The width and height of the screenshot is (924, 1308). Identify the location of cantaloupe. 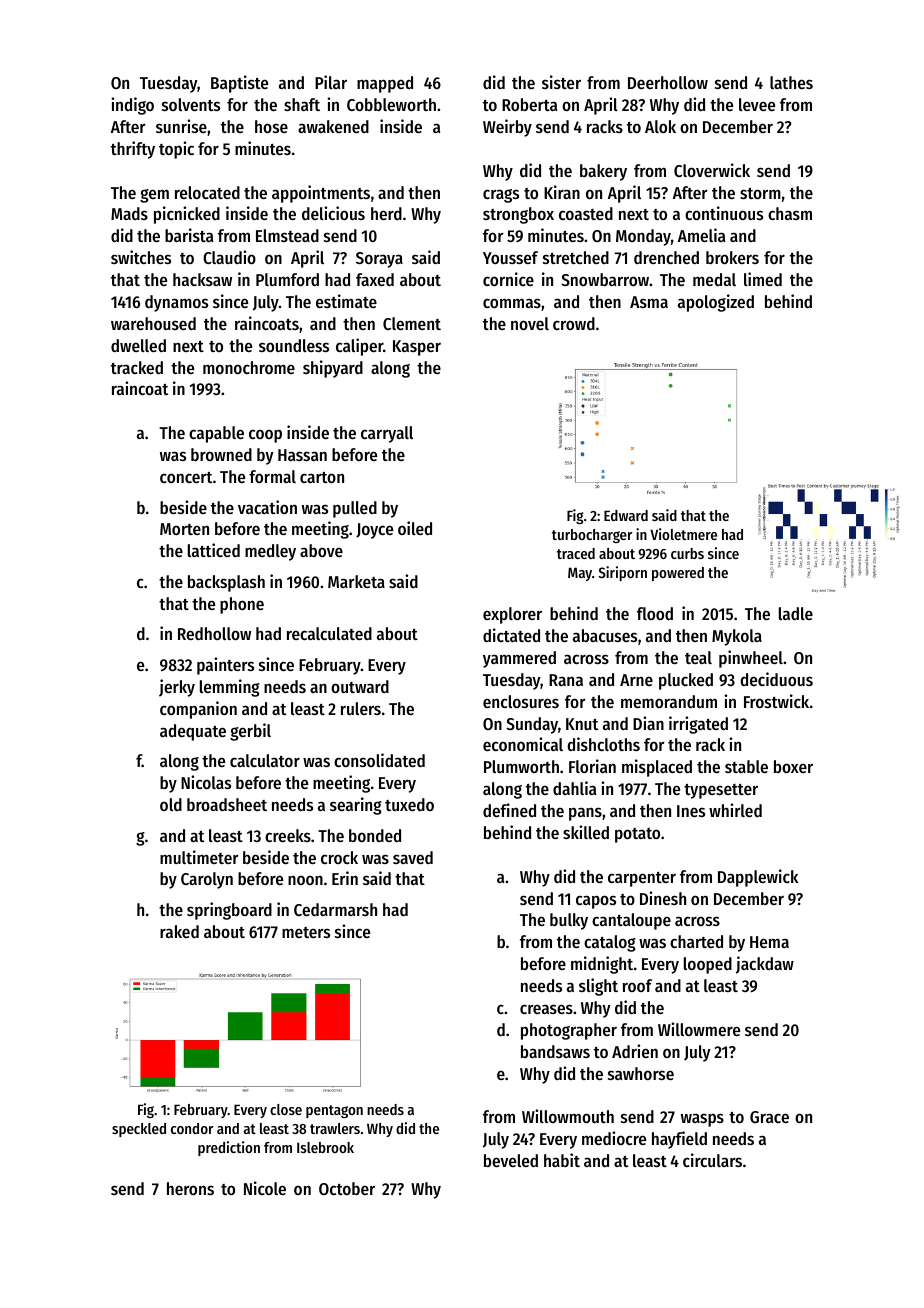
(631, 921).
